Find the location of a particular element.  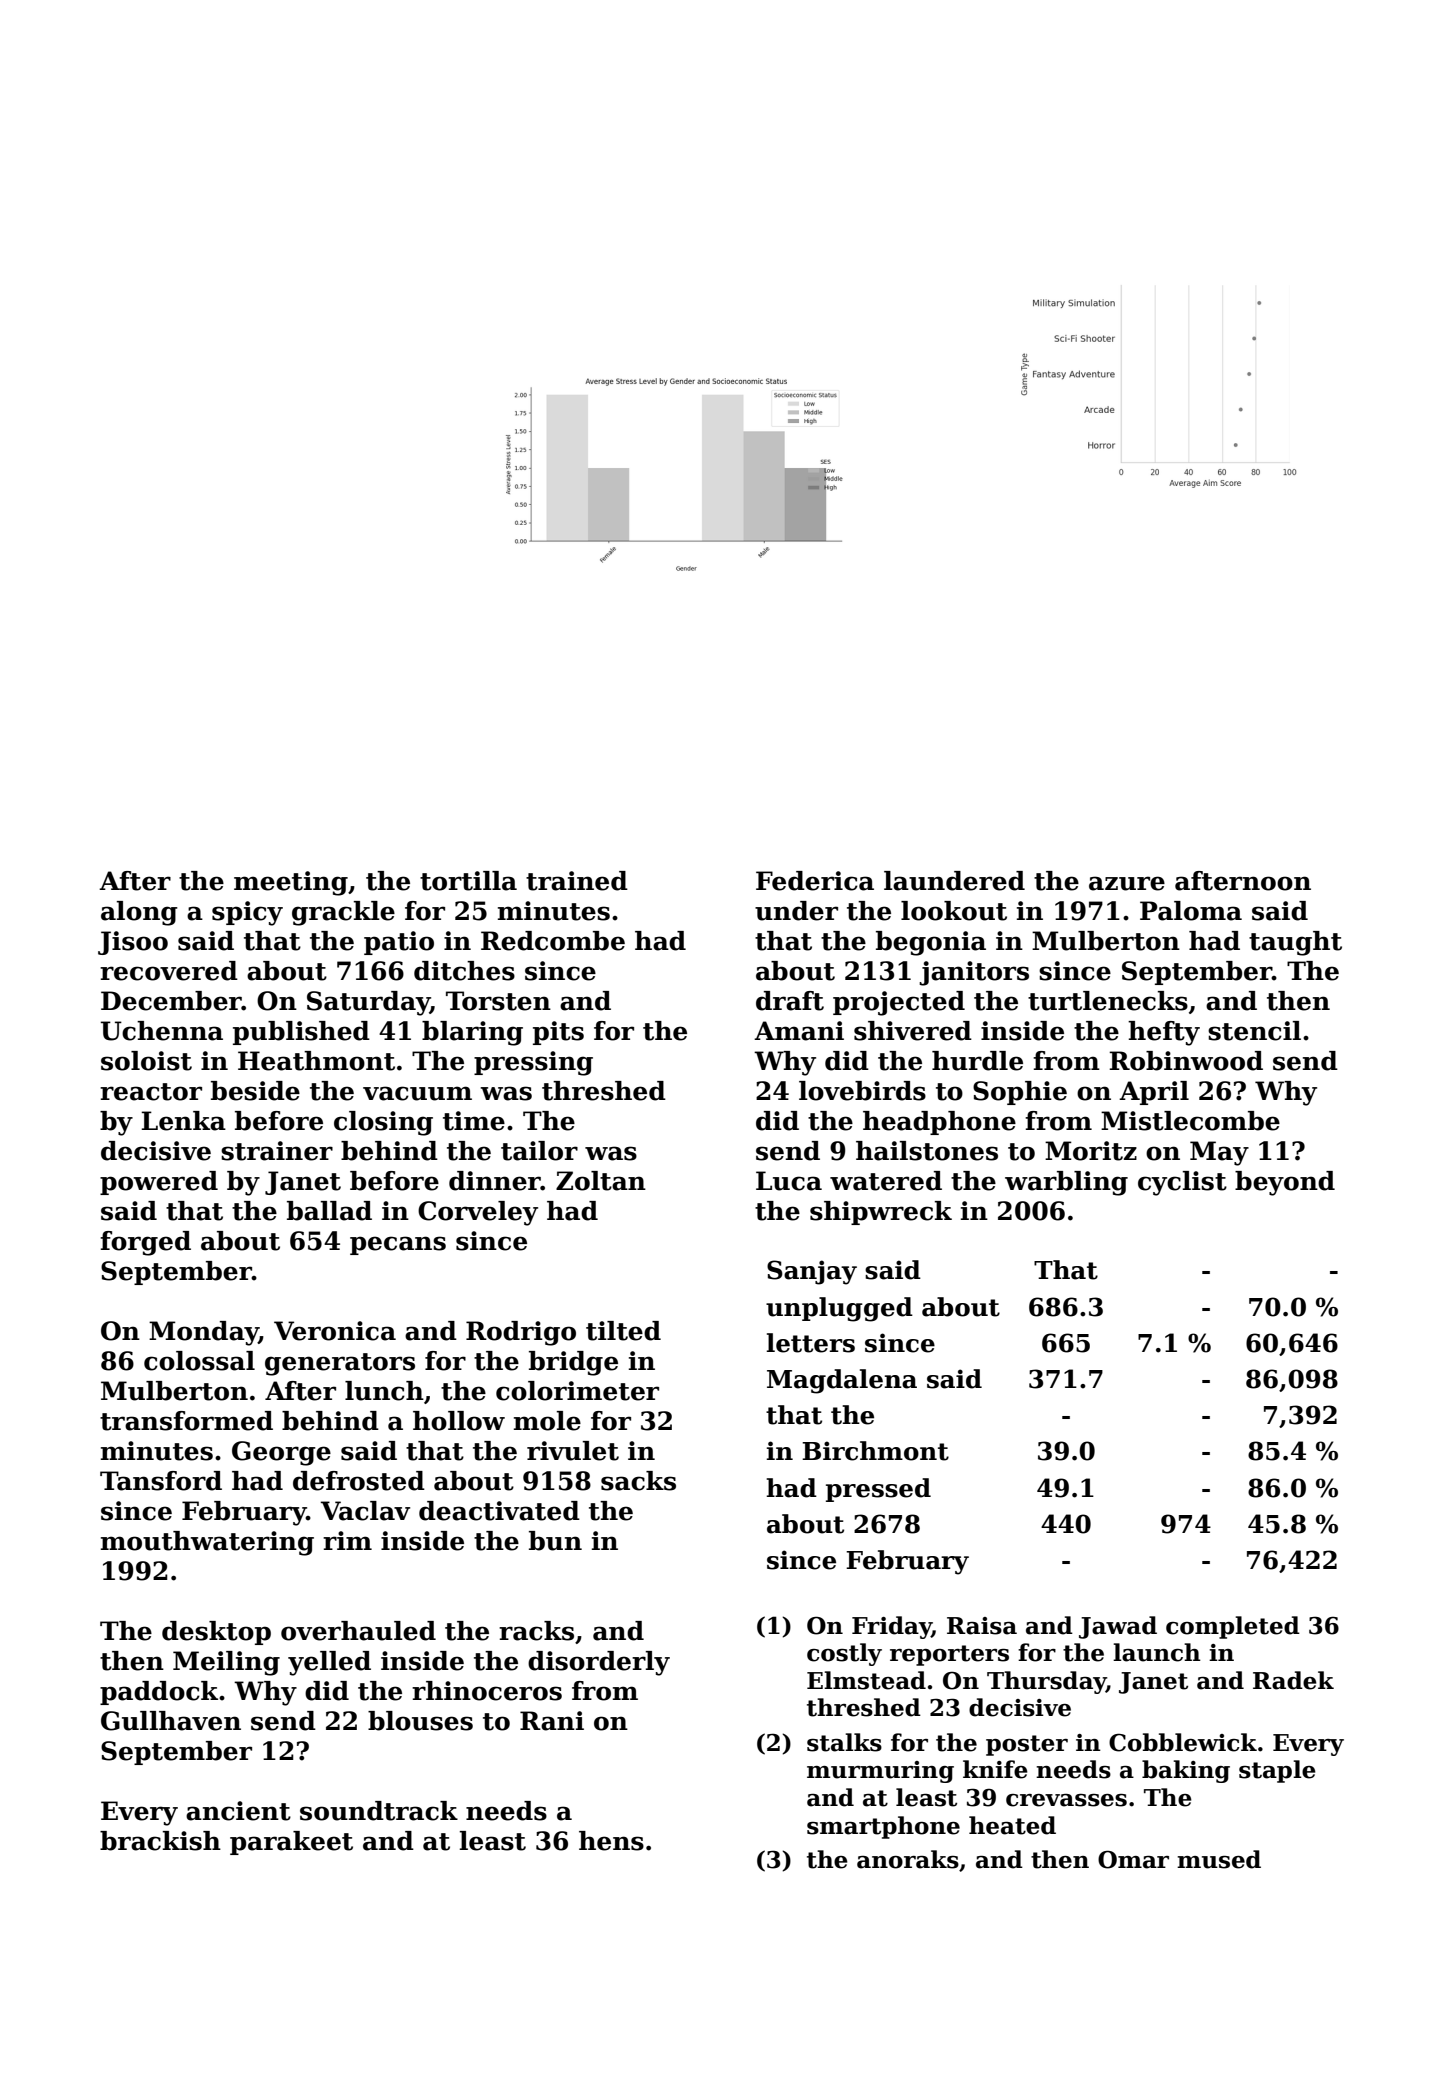

pressed is located at coordinates (878, 1490).
